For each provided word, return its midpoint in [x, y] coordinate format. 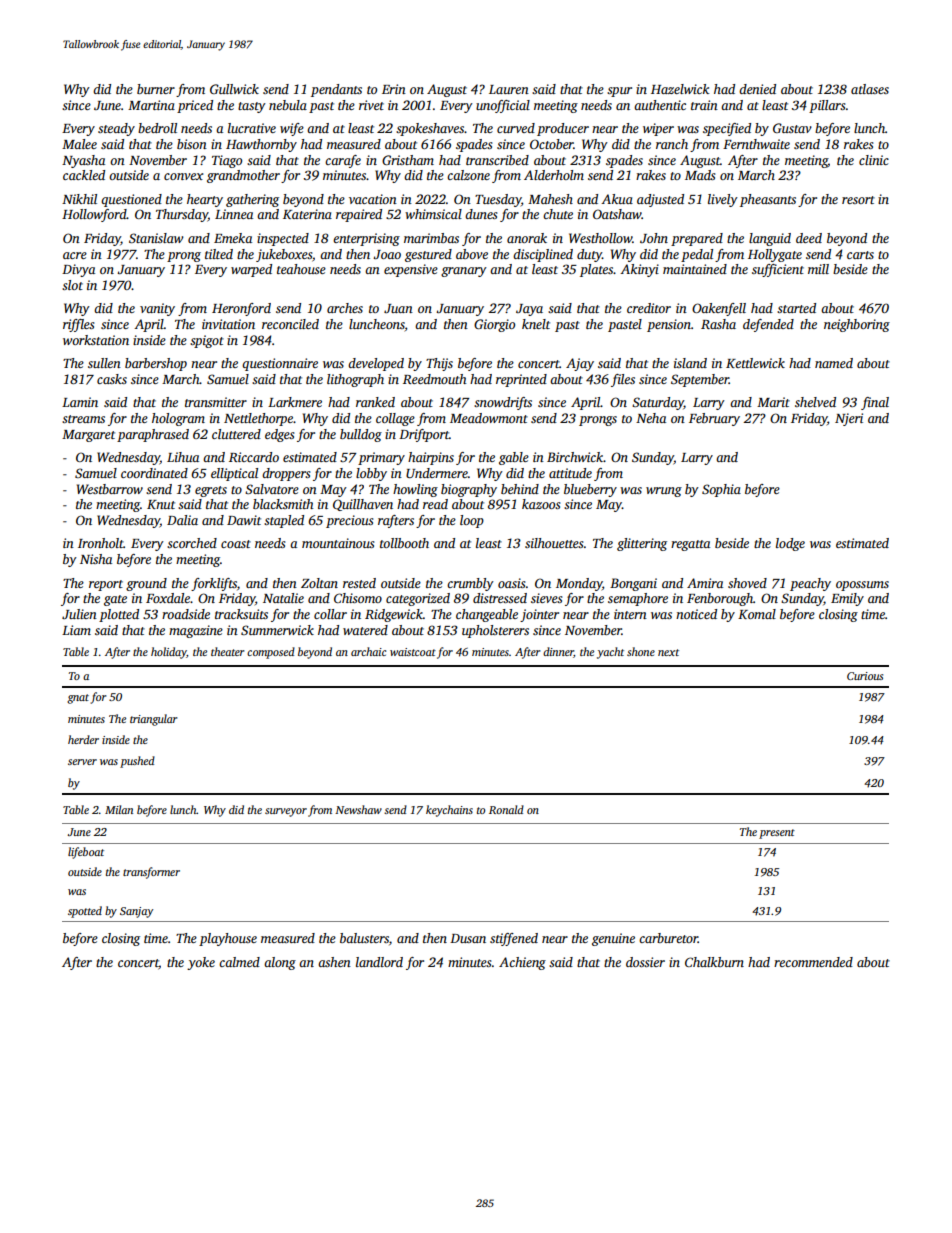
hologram [178, 419]
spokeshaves [430, 129]
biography [469, 490]
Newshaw [358, 809]
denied [757, 89]
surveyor [286, 812]
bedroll [157, 128]
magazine [196, 631]
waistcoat [413, 652]
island [690, 363]
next [668, 652]
